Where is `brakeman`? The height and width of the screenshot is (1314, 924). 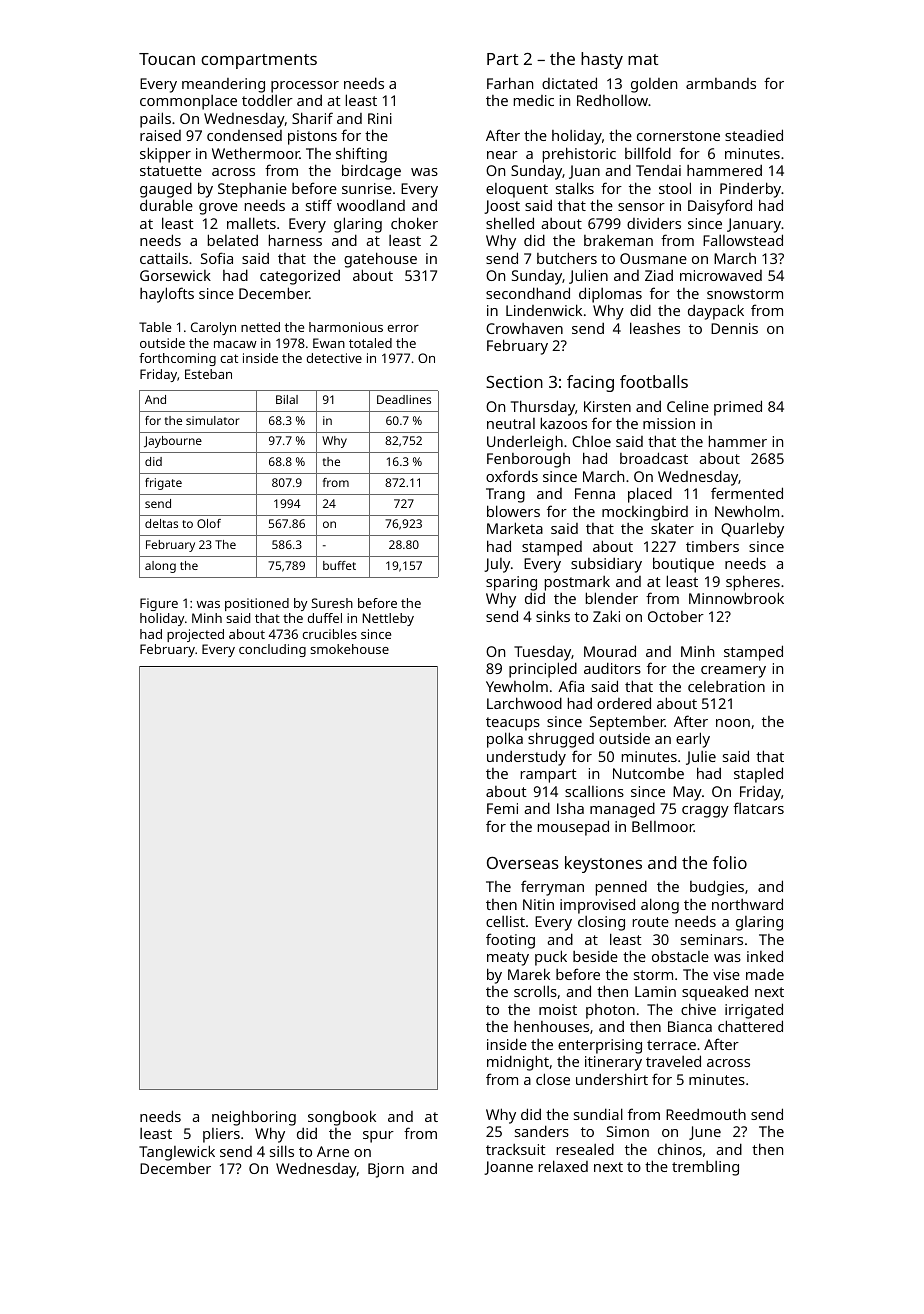
brakeman is located at coordinates (618, 240).
